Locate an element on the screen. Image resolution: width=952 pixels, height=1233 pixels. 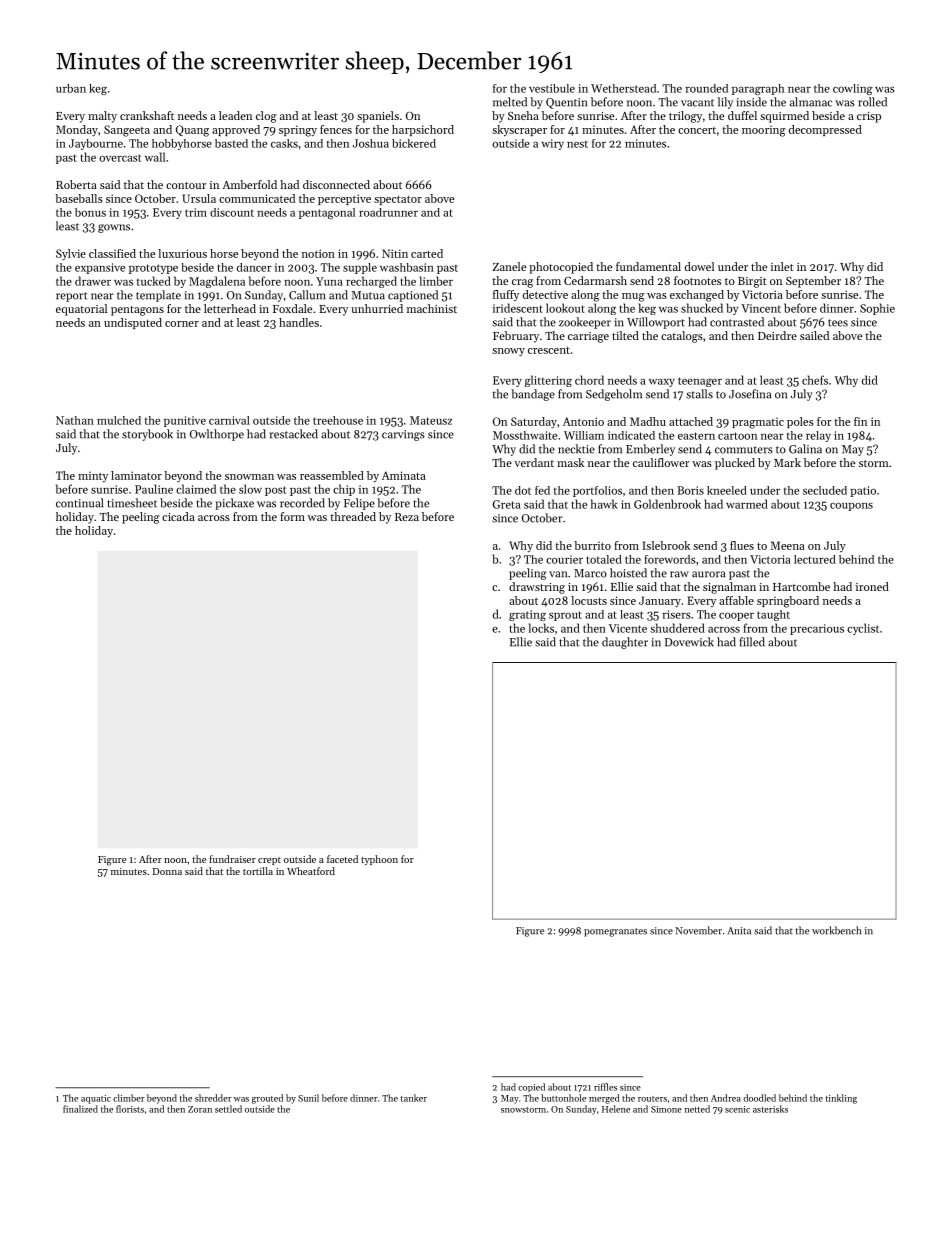
finalized is located at coordinates (80, 1109).
